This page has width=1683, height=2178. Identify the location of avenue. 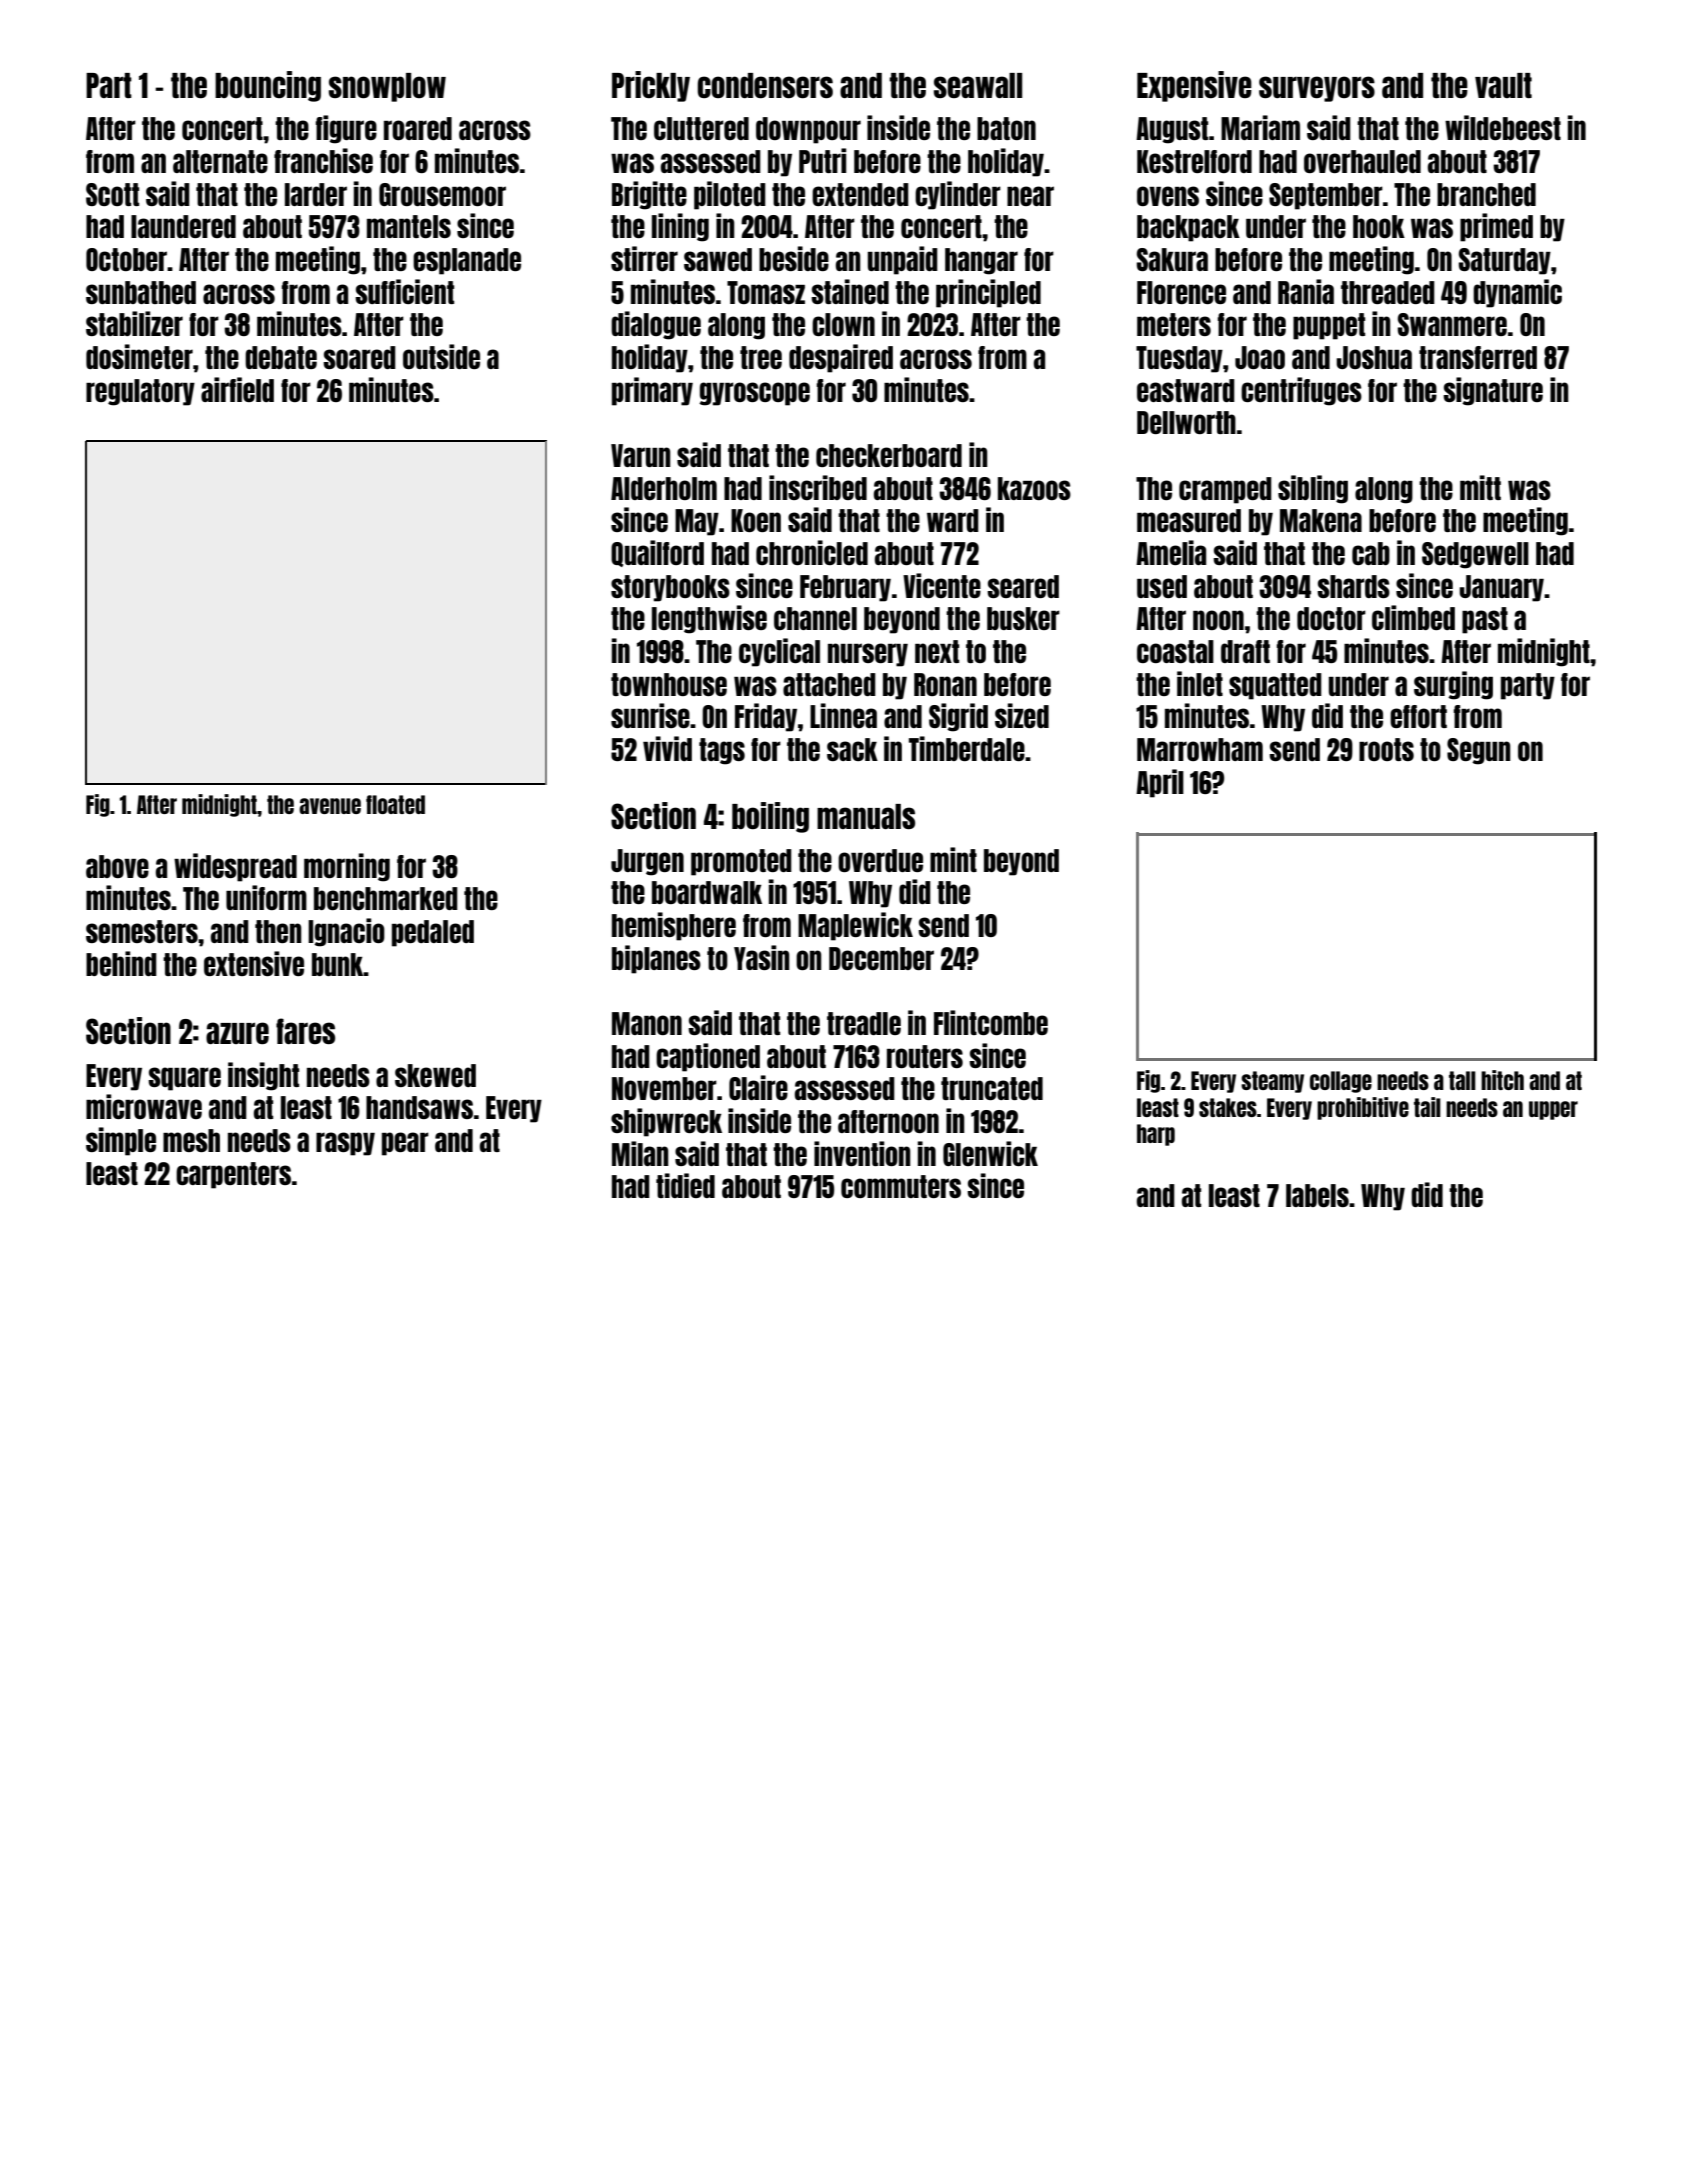
(330, 806).
